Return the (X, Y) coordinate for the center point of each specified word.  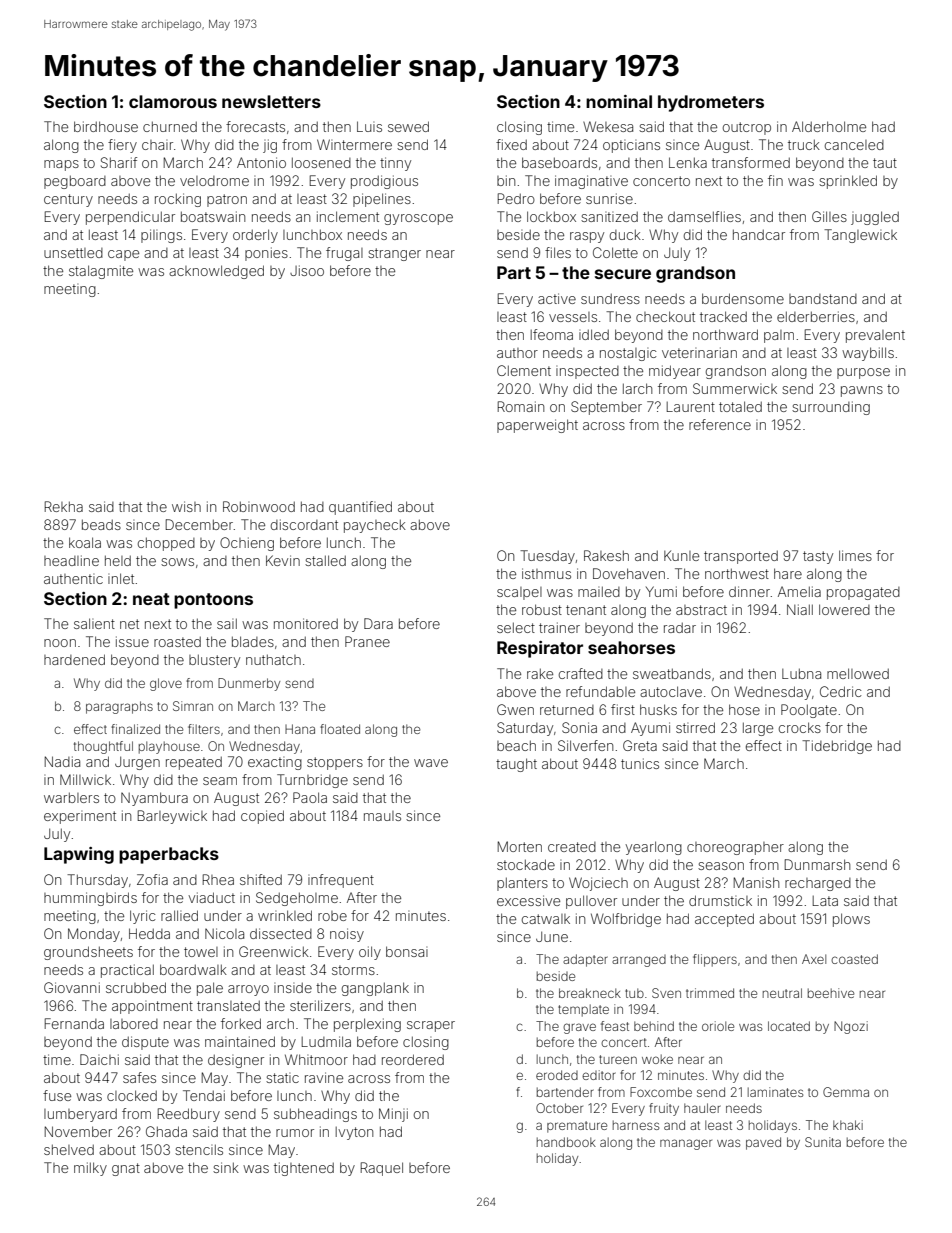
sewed (408, 126)
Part (514, 272)
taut (885, 163)
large (758, 729)
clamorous (173, 101)
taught (516, 765)
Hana (300, 729)
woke (657, 1059)
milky (90, 1169)
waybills (868, 354)
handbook (566, 1142)
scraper (431, 1026)
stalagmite (101, 272)
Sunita (823, 1142)
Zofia (152, 879)
